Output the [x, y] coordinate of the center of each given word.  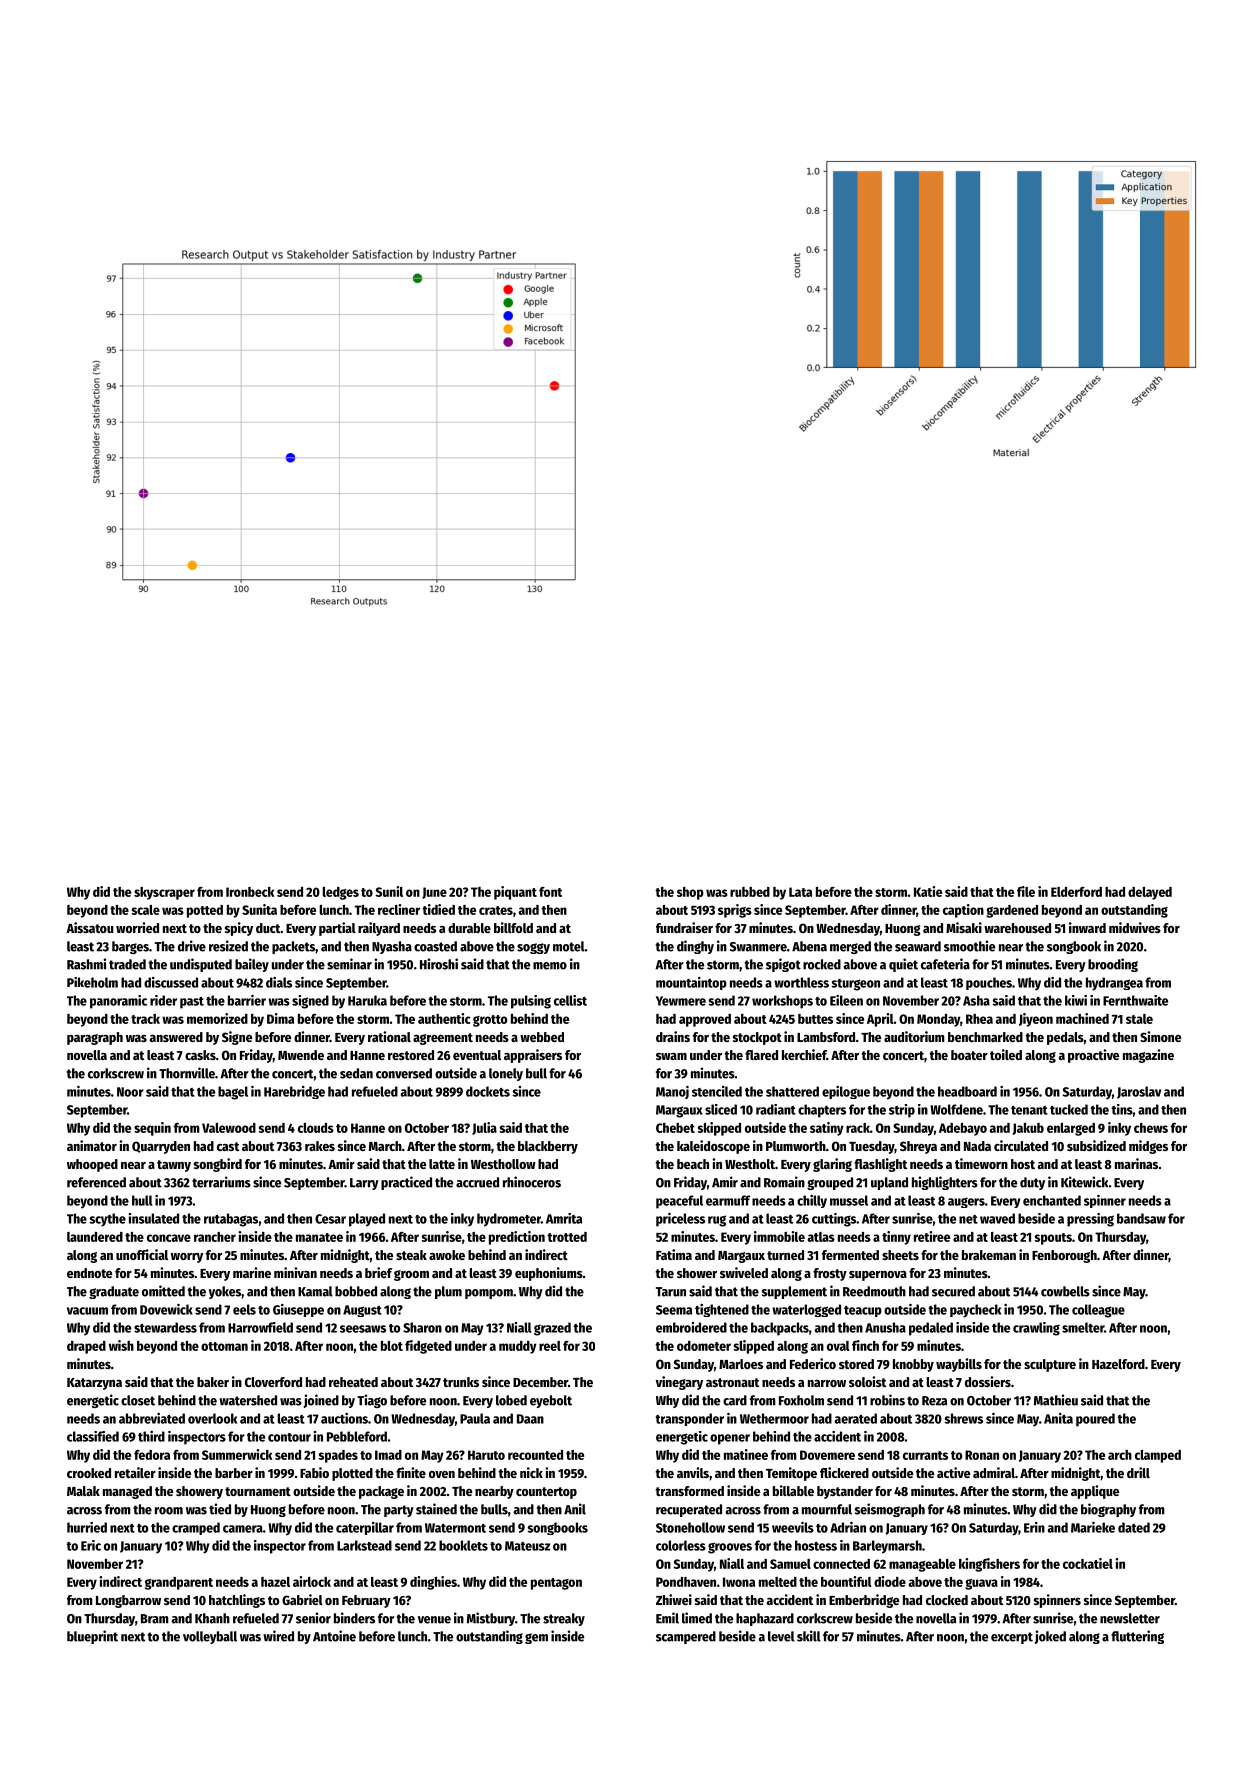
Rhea [979, 1019]
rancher [215, 1237]
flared [761, 1055]
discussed [171, 982]
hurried [87, 1527]
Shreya [918, 1147]
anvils [693, 1472]
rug [717, 1221]
